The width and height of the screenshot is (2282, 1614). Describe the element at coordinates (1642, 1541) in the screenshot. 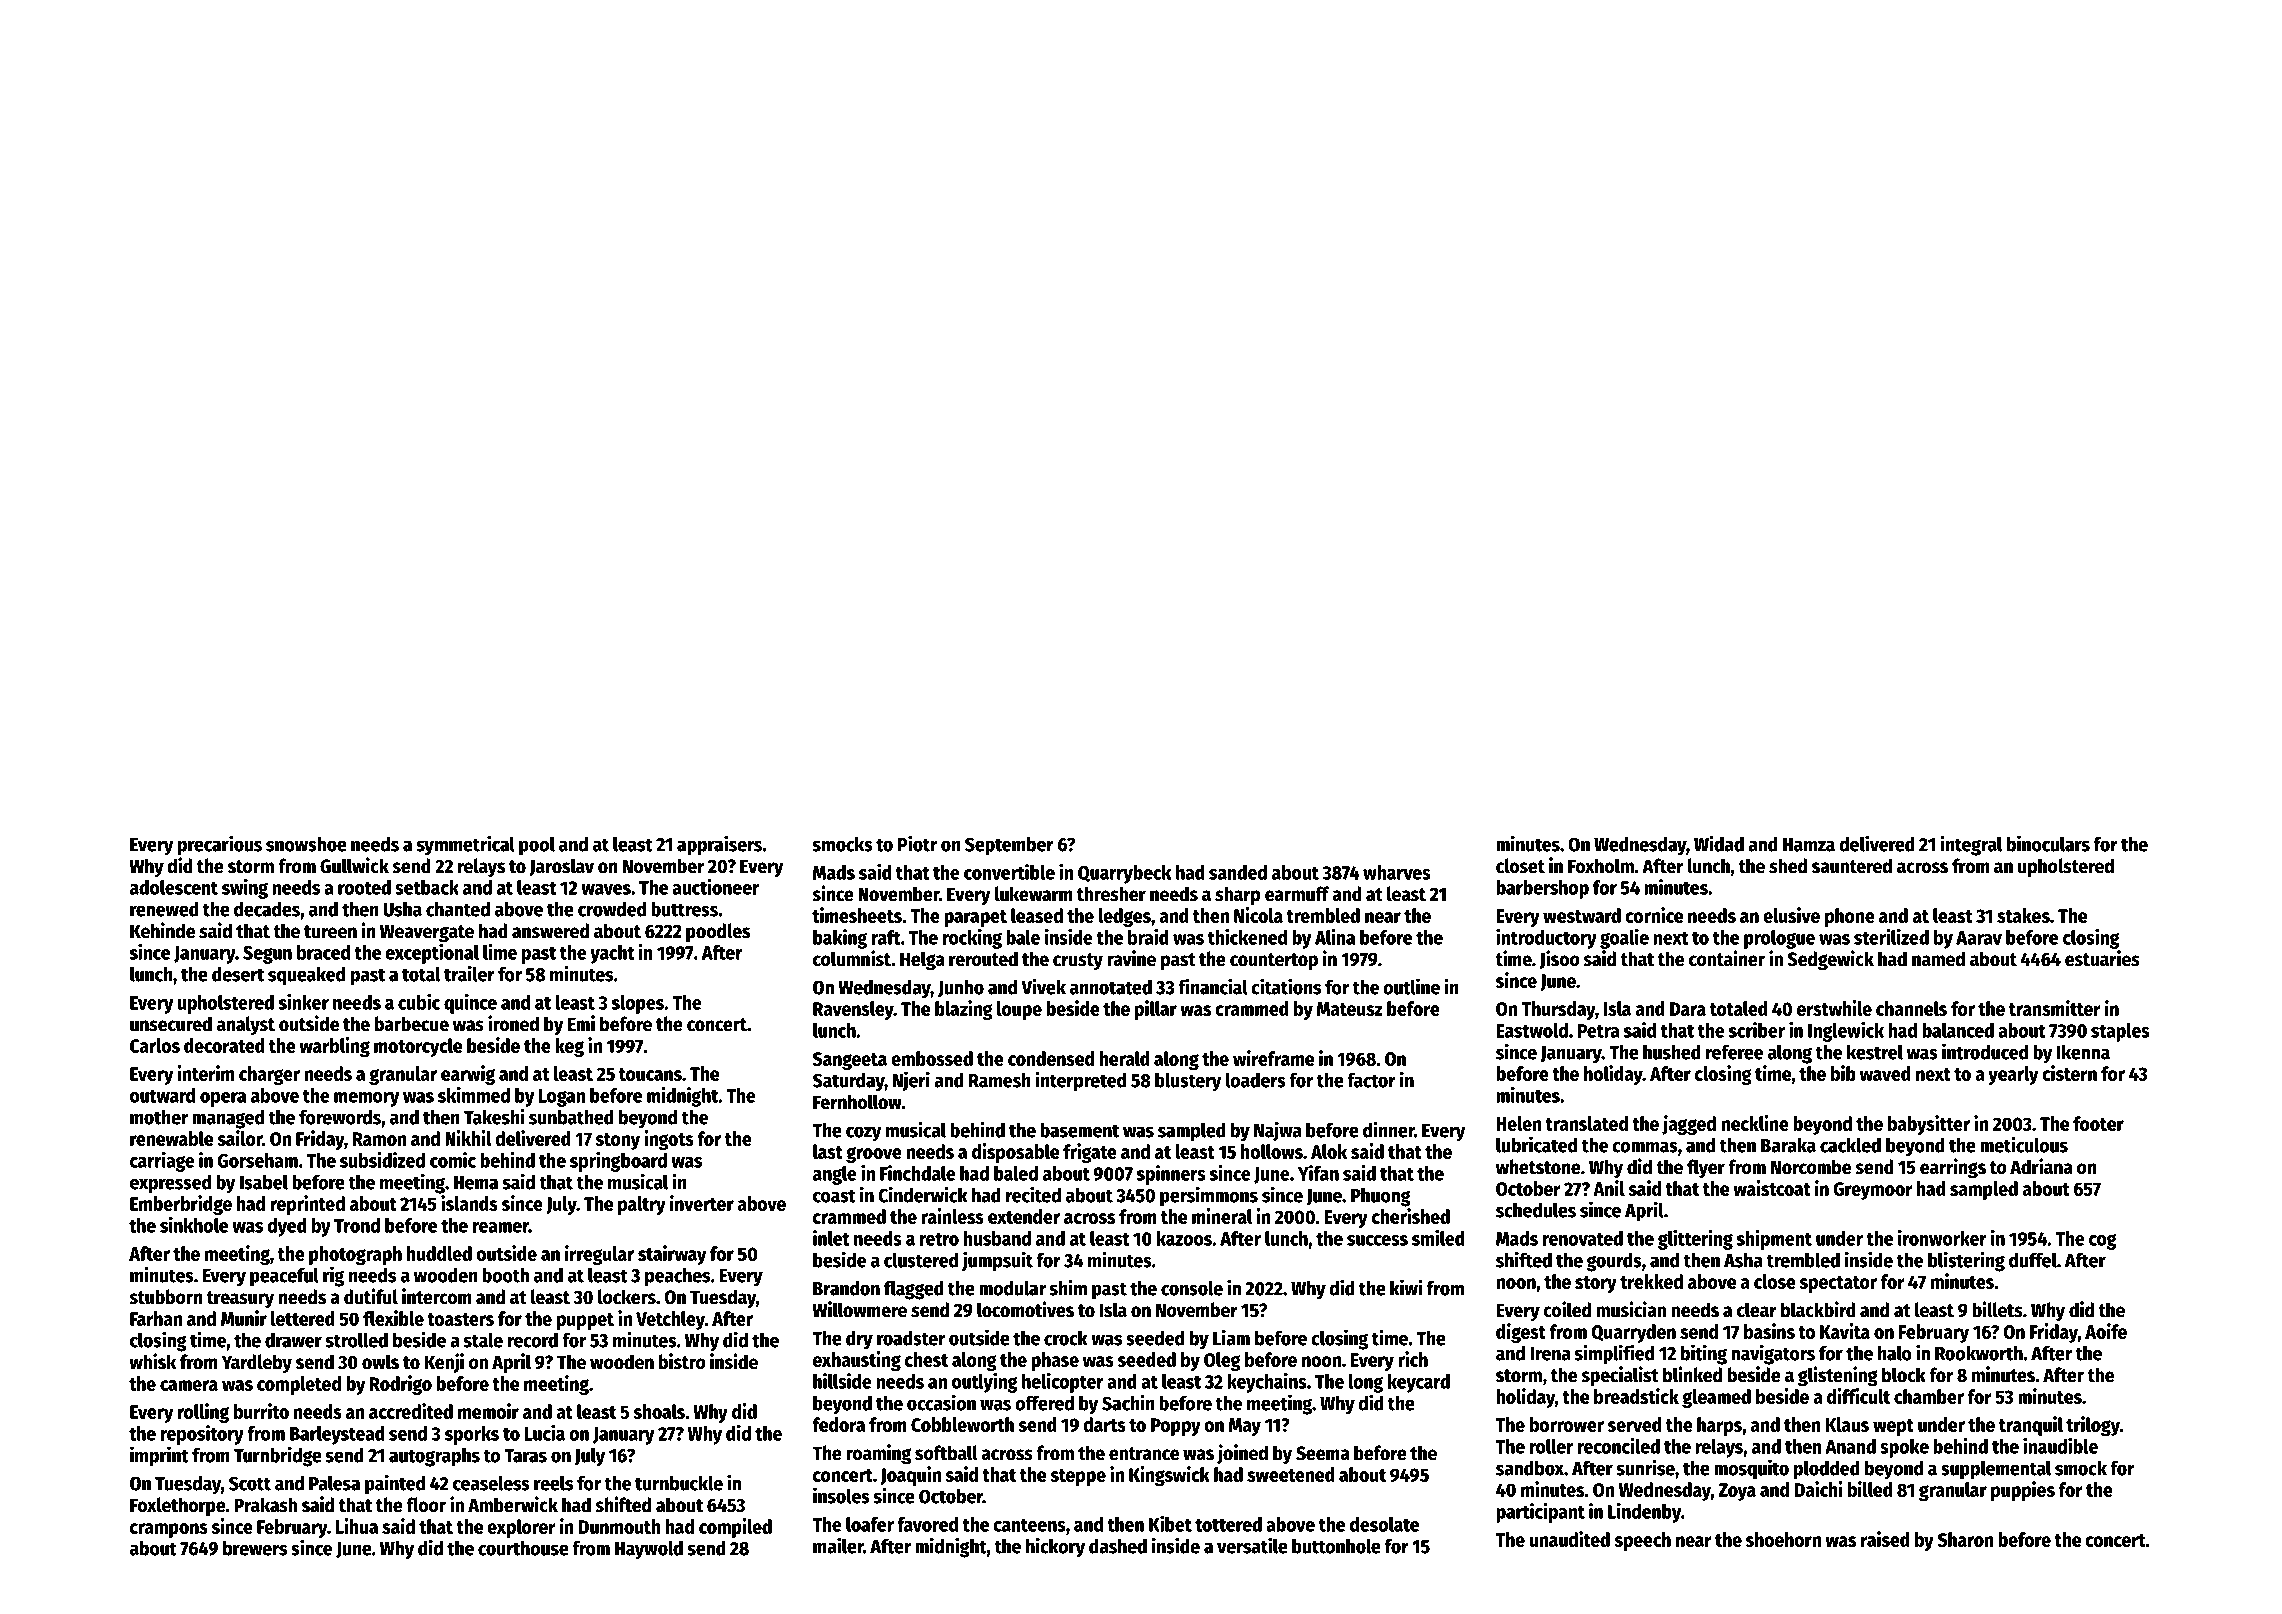

I see `speech` at that location.
